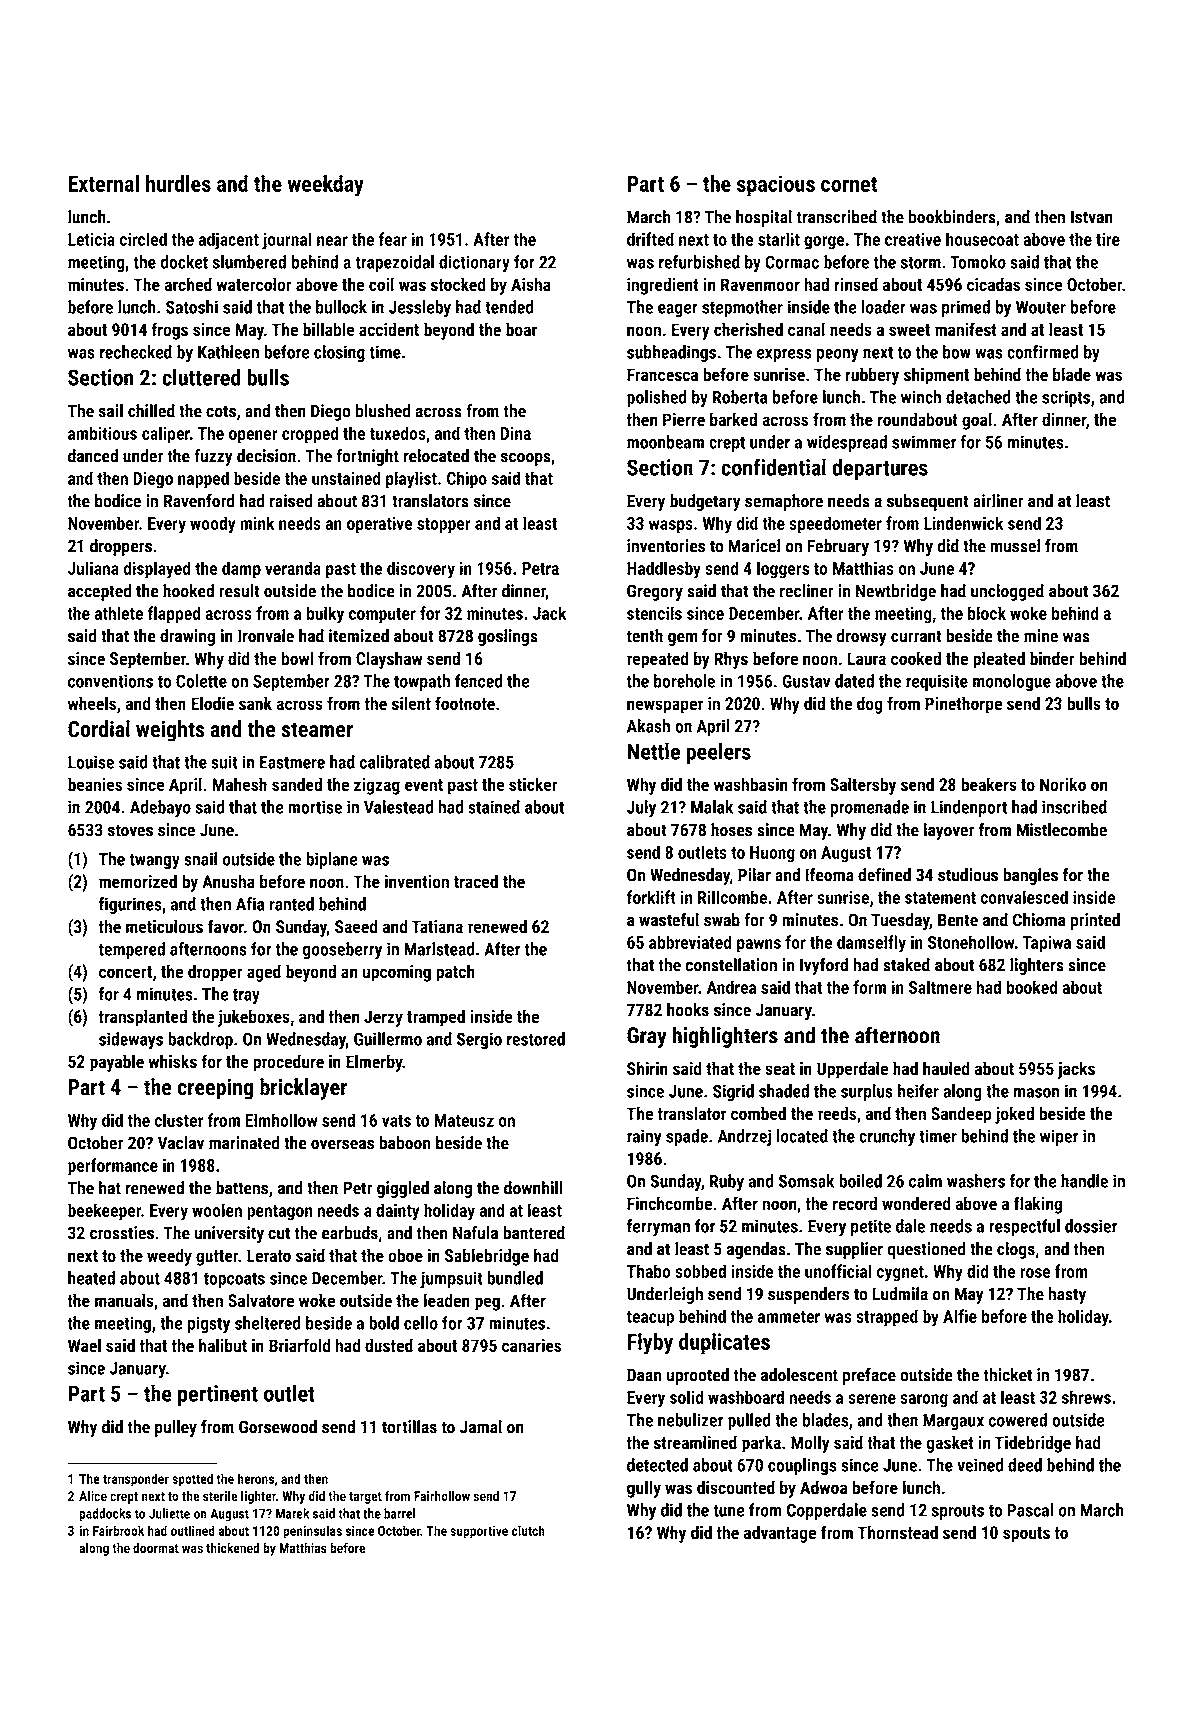 The image size is (1195, 1730). I want to click on Clayshaw, so click(389, 660).
